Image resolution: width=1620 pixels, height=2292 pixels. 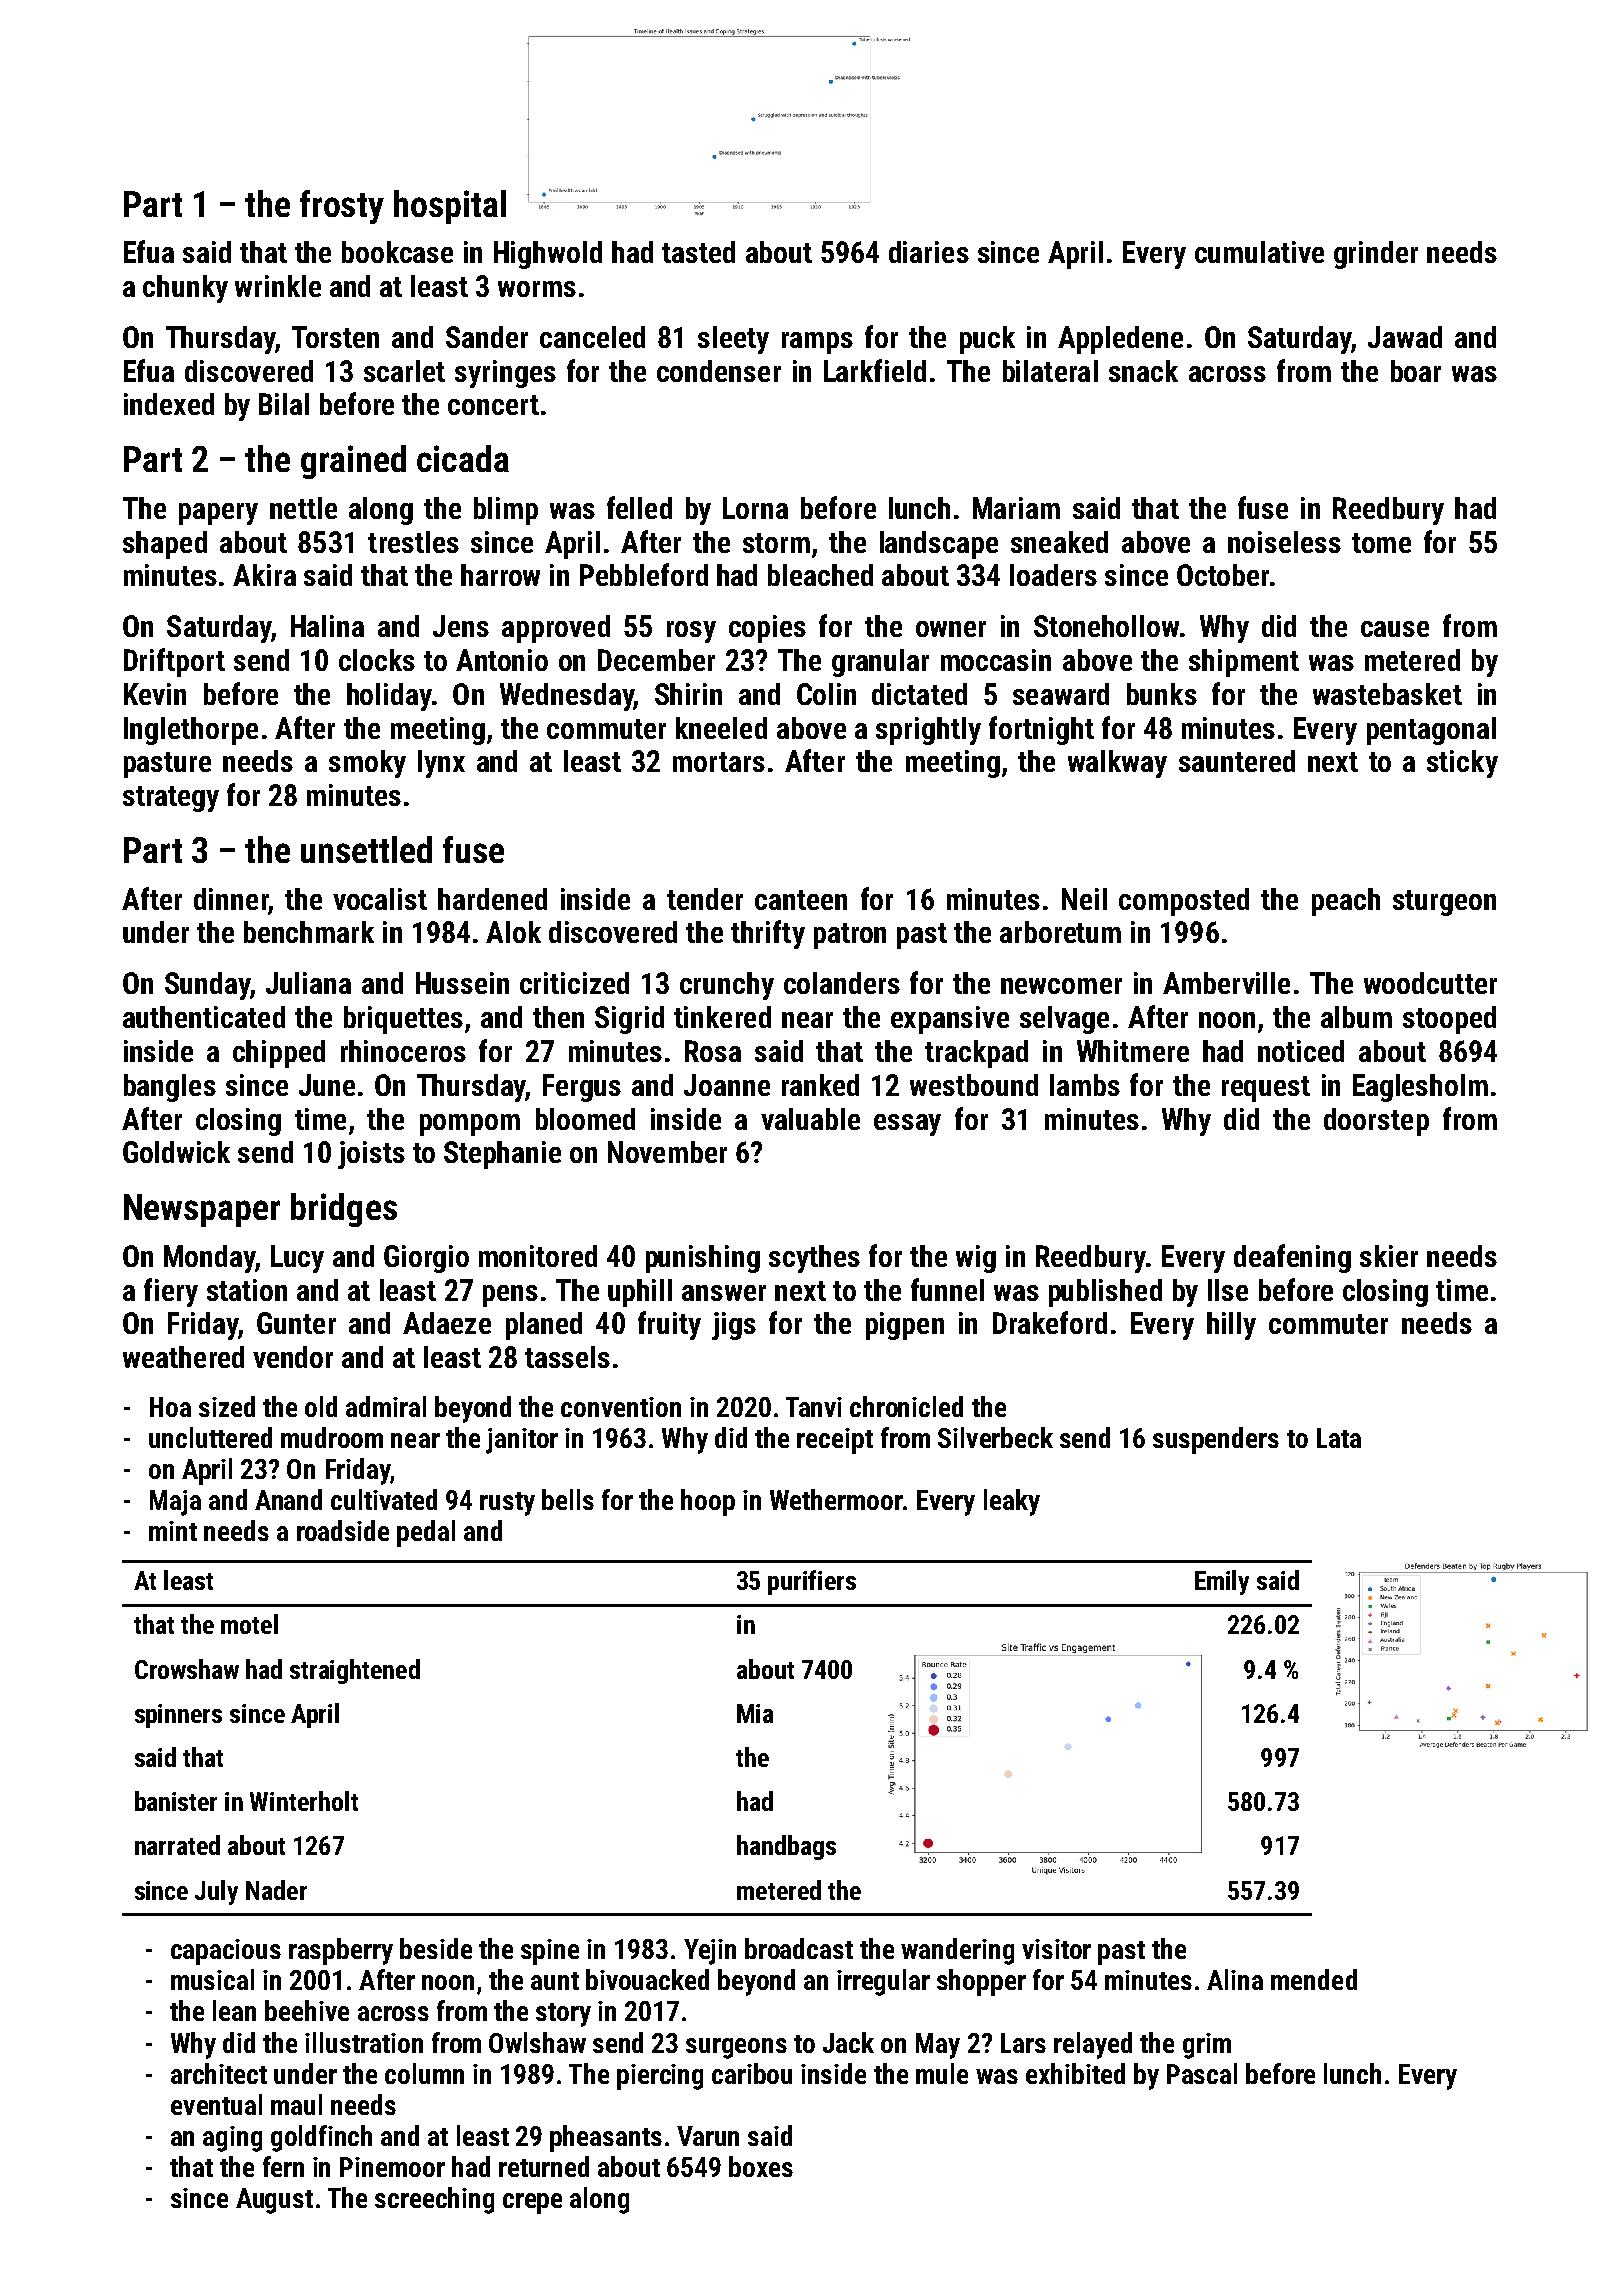 I want to click on Jawad, so click(x=1405, y=337).
